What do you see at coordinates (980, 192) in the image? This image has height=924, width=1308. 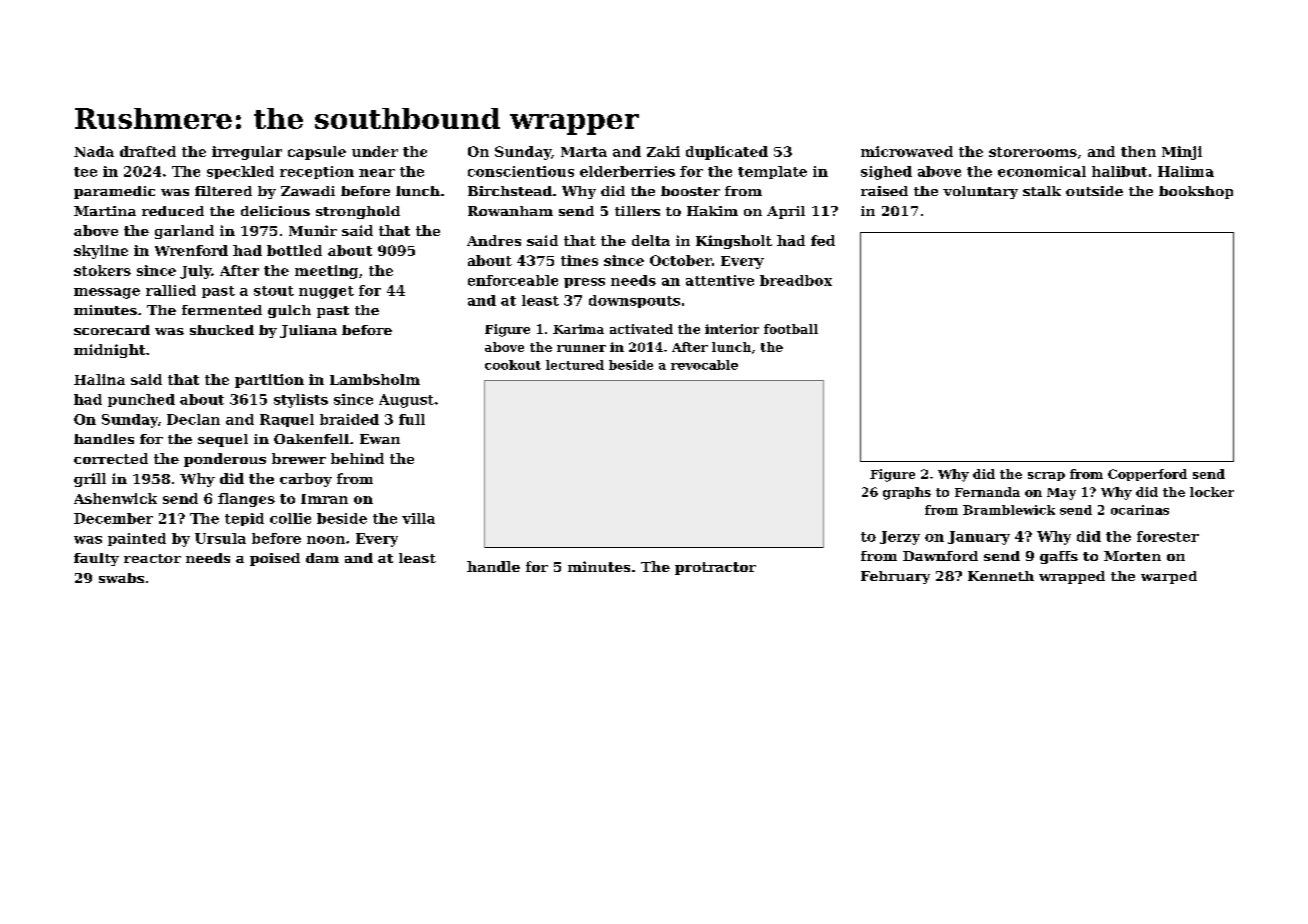 I see `voluntary` at bounding box center [980, 192].
